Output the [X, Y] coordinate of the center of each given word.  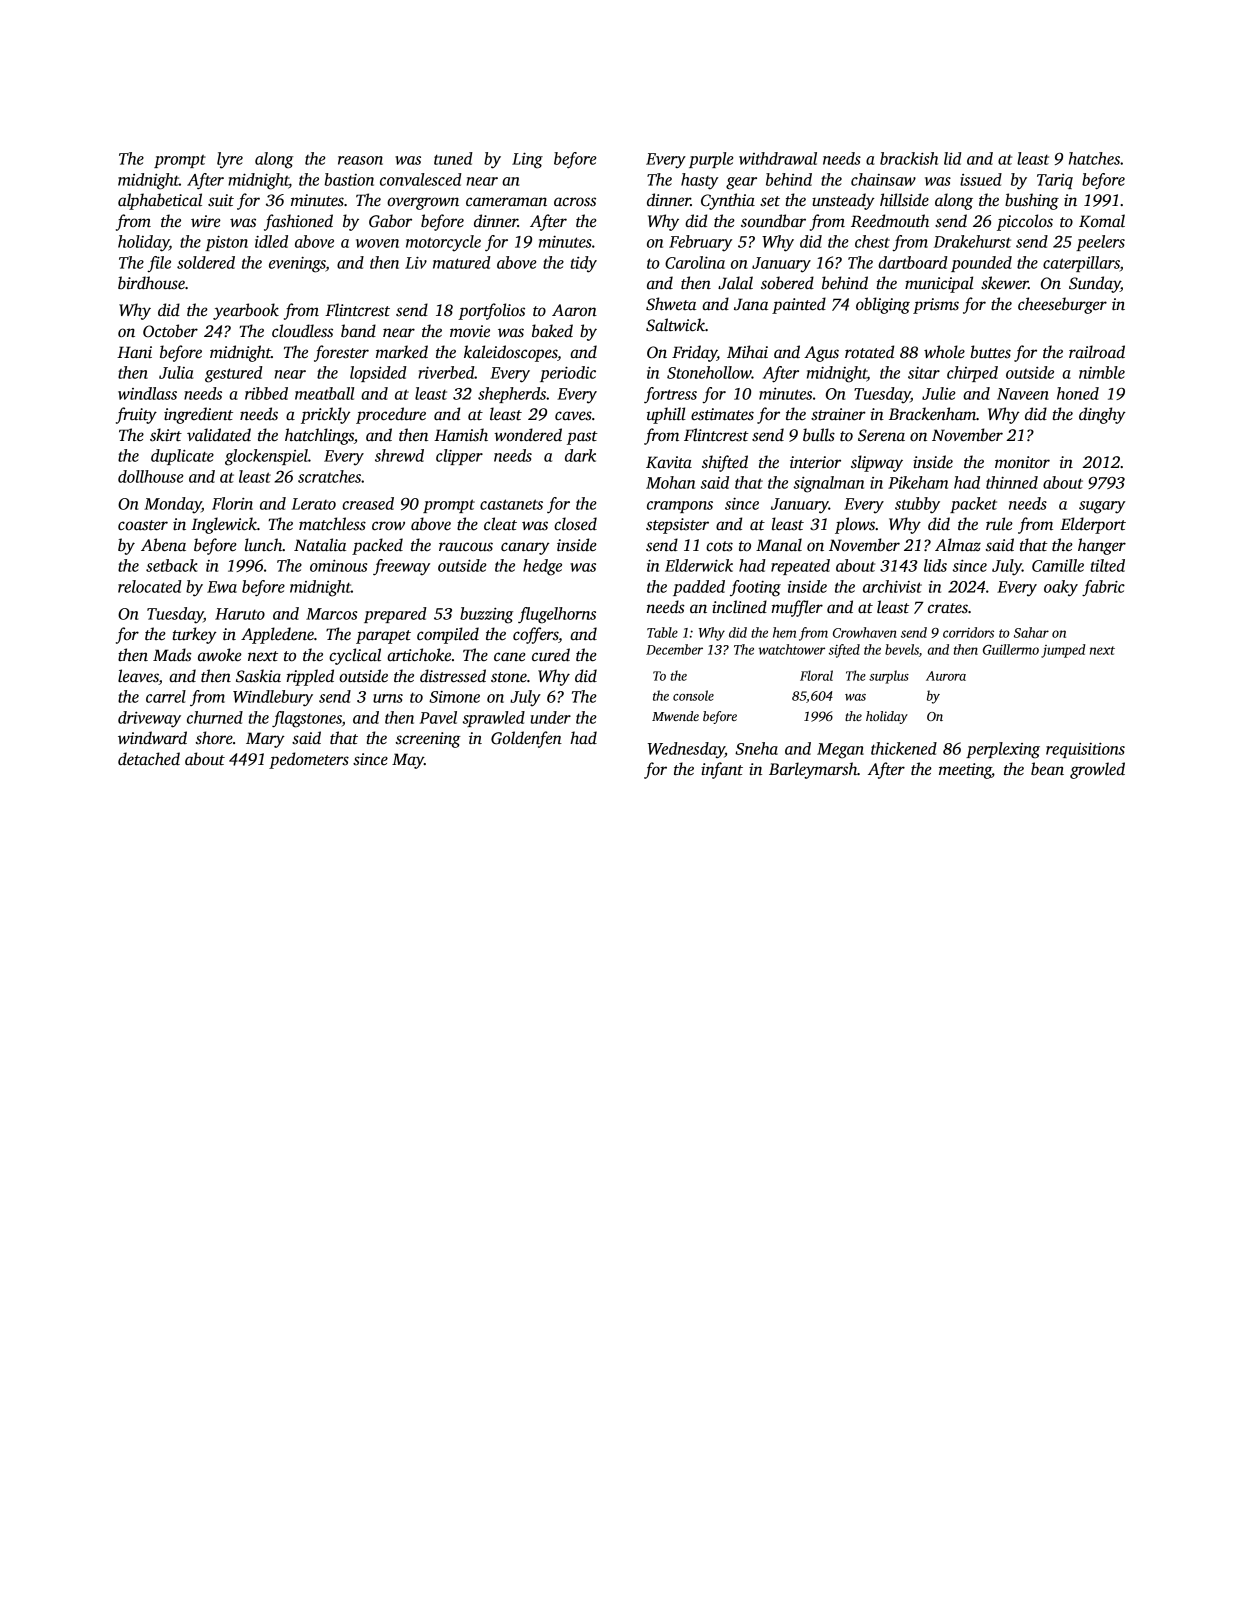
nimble [1102, 372]
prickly [326, 415]
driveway [149, 719]
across [575, 202]
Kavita [669, 462]
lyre [230, 160]
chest [872, 241]
